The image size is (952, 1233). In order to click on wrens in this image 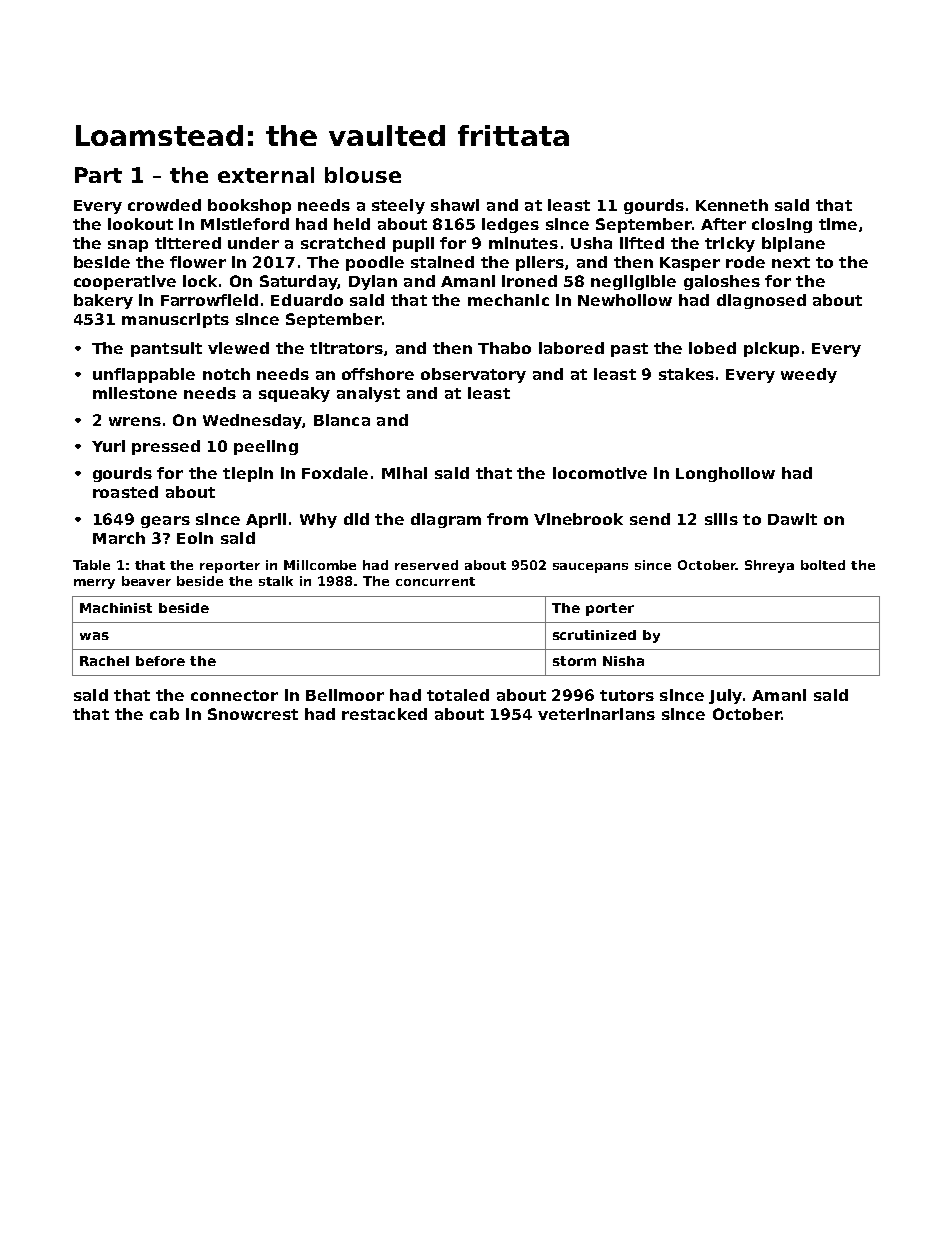, I will do `click(135, 421)`.
